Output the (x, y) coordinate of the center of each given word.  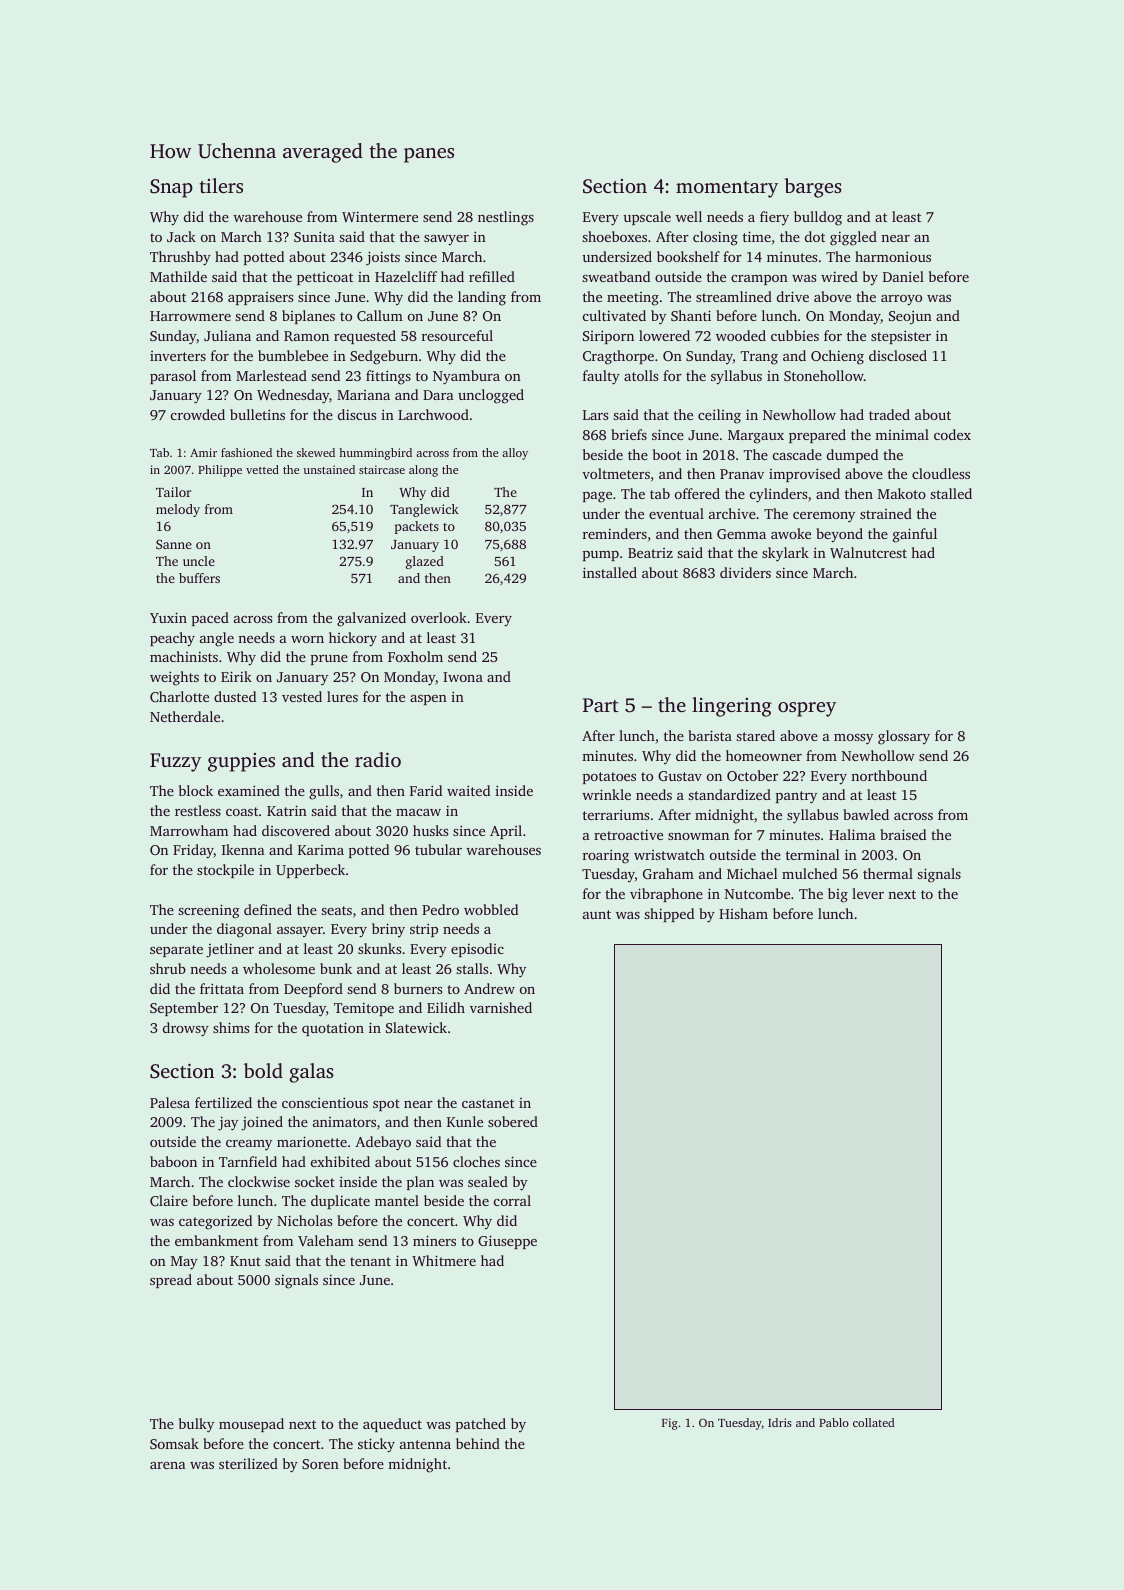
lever (868, 893)
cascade (797, 454)
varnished (501, 1007)
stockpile (225, 871)
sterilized (248, 1463)
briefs (629, 434)
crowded (198, 414)
